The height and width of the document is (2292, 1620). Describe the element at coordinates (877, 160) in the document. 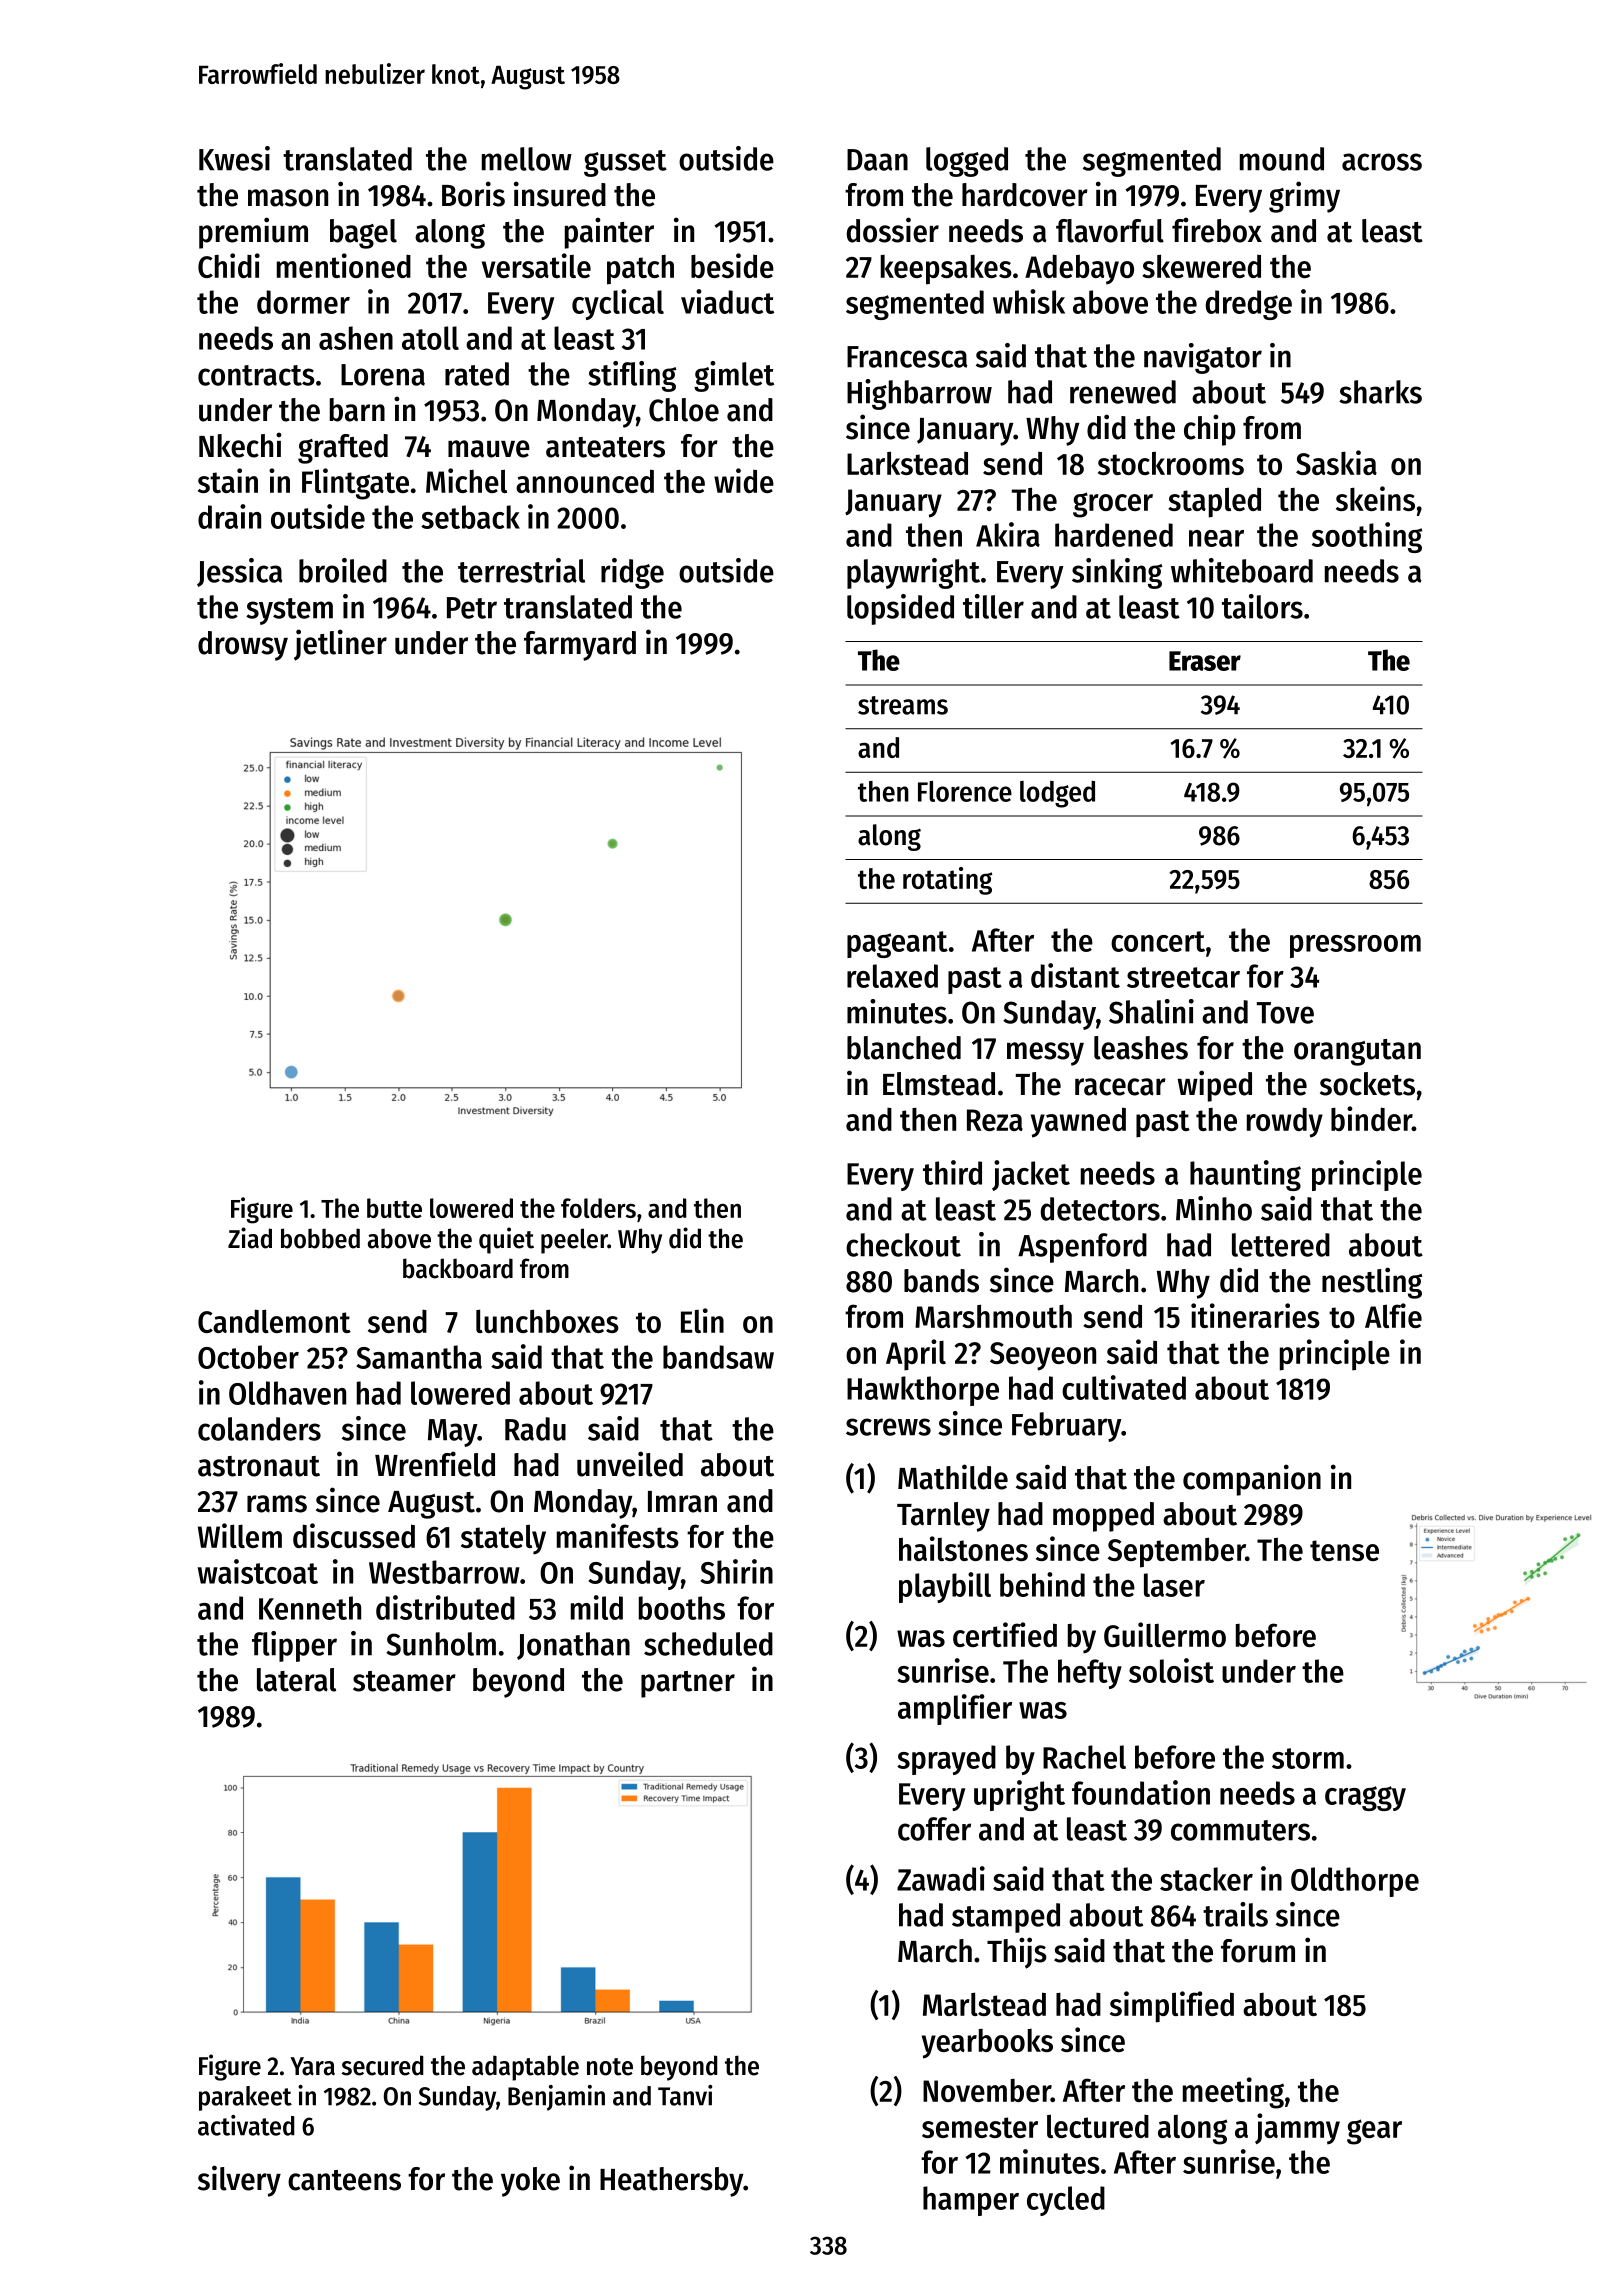

I see `Daan` at that location.
